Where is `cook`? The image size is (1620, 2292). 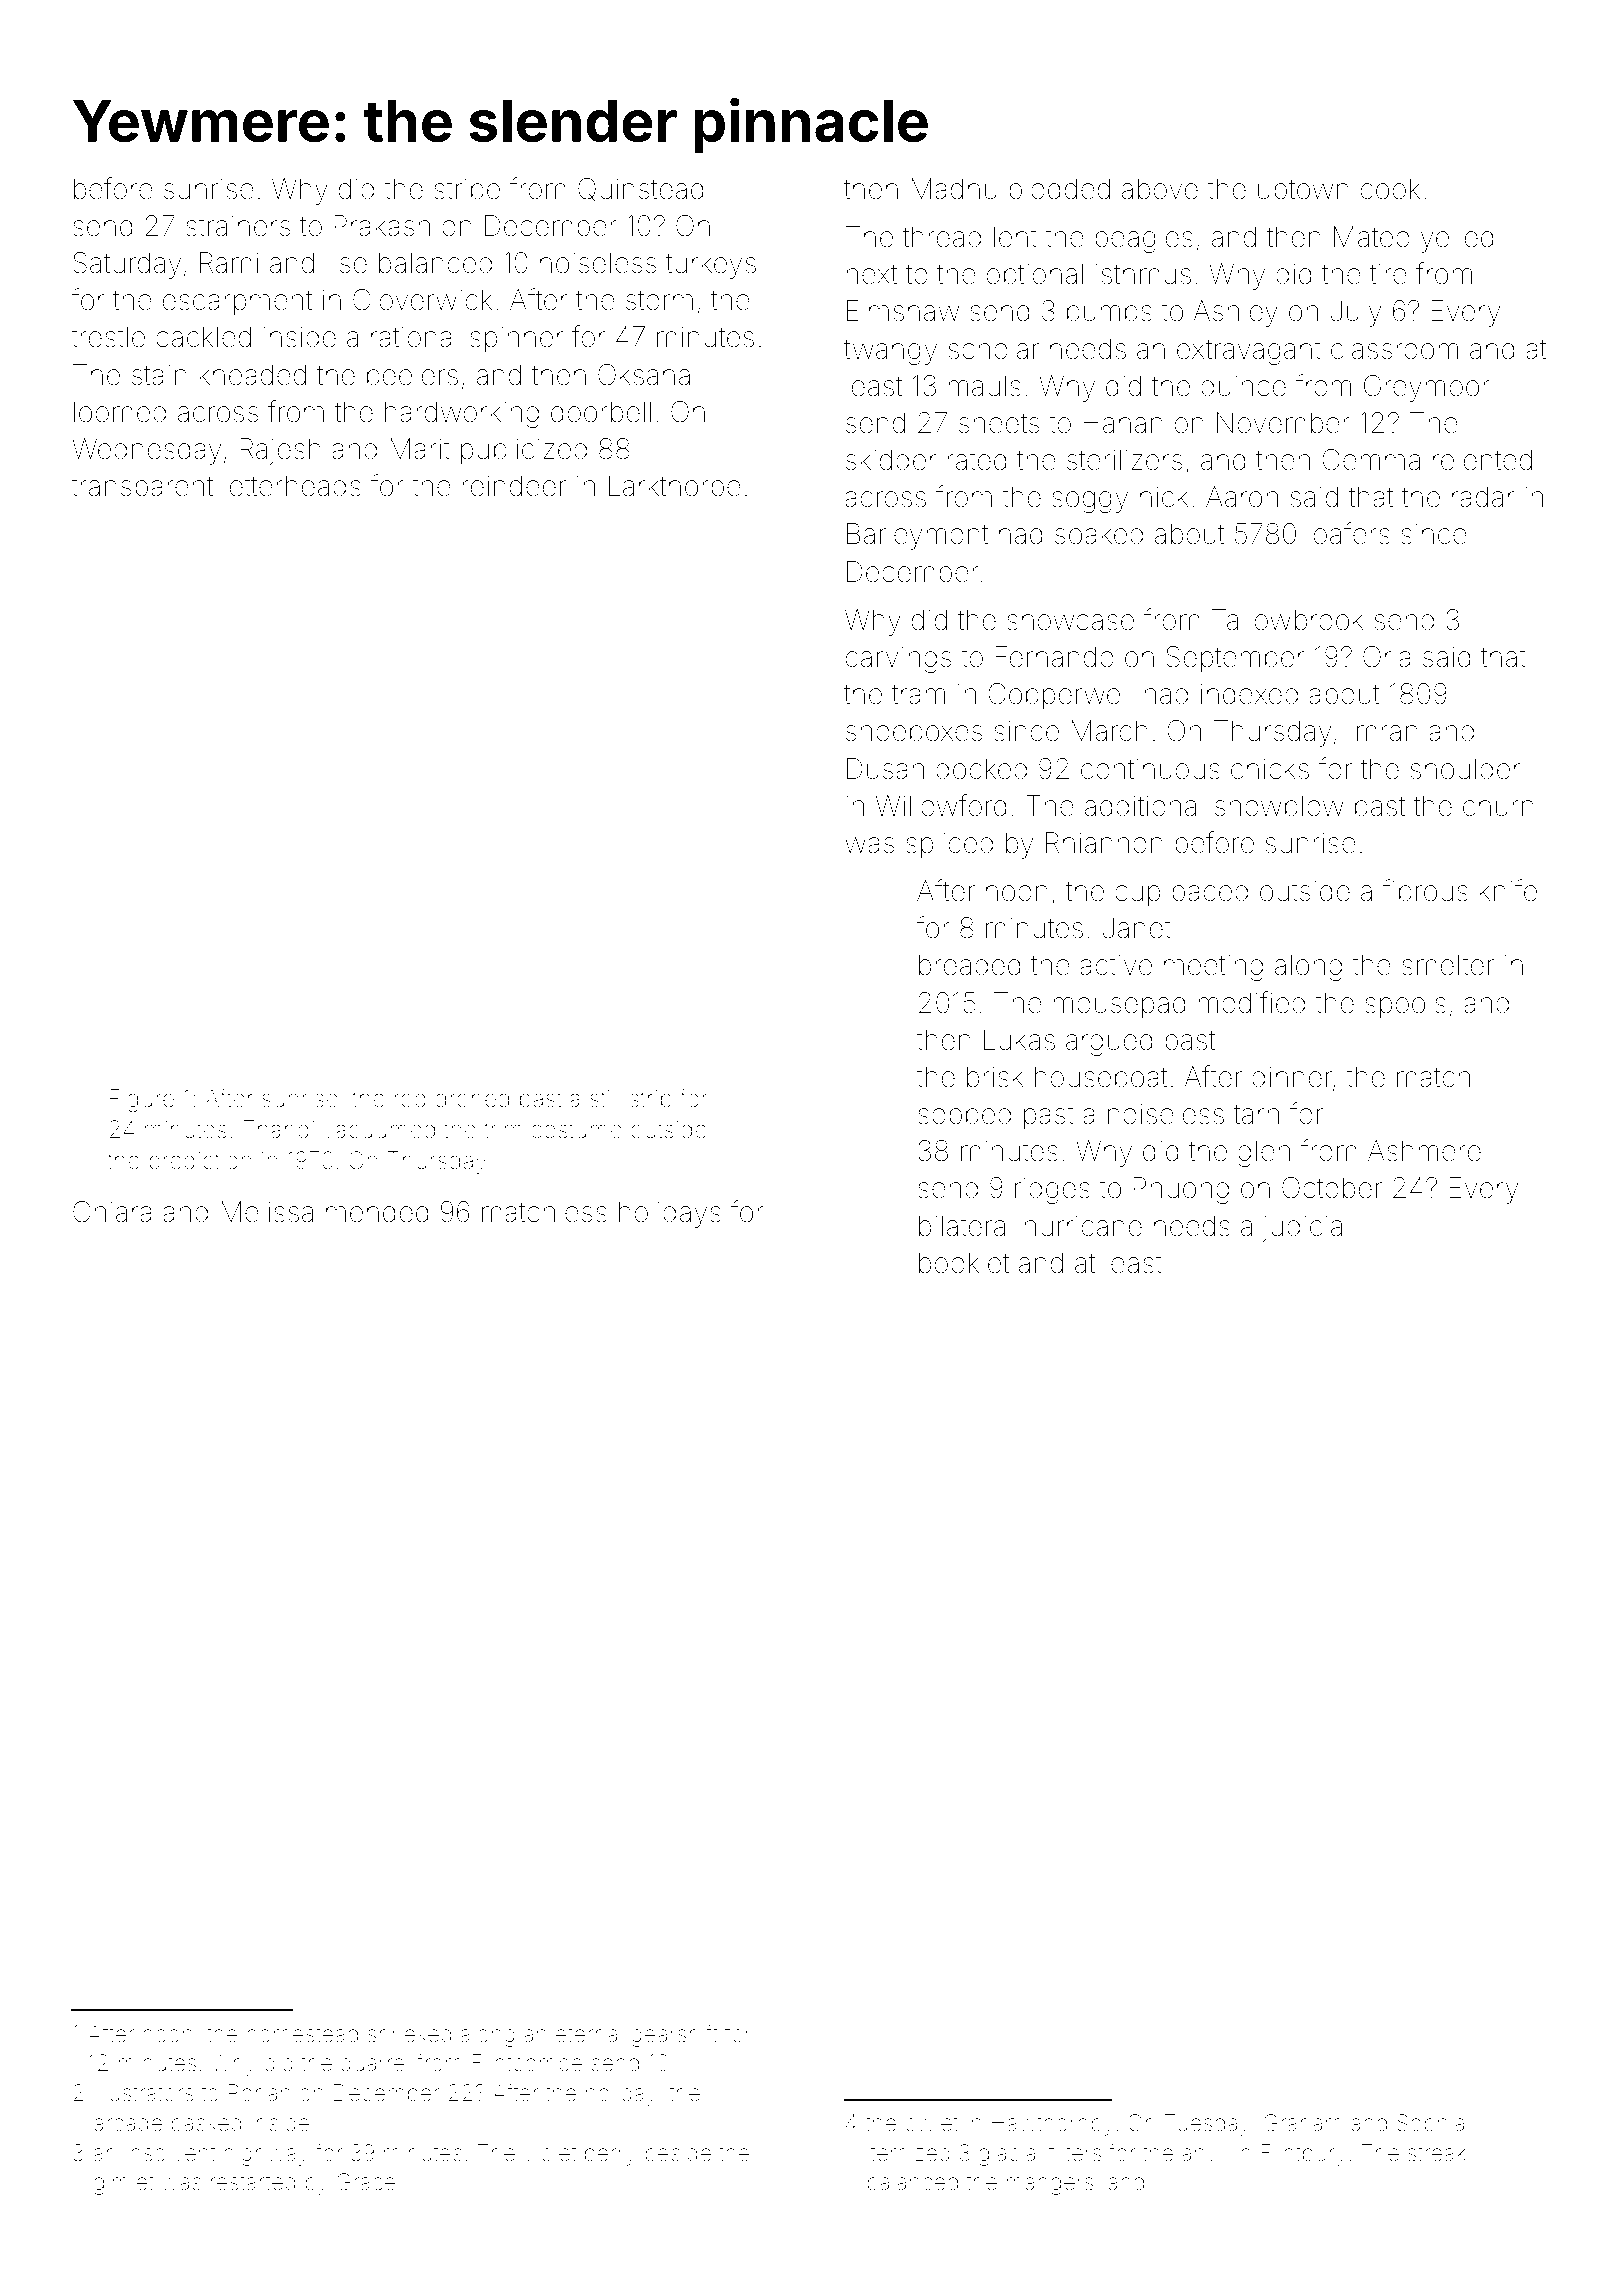
cook is located at coordinates (1390, 189).
